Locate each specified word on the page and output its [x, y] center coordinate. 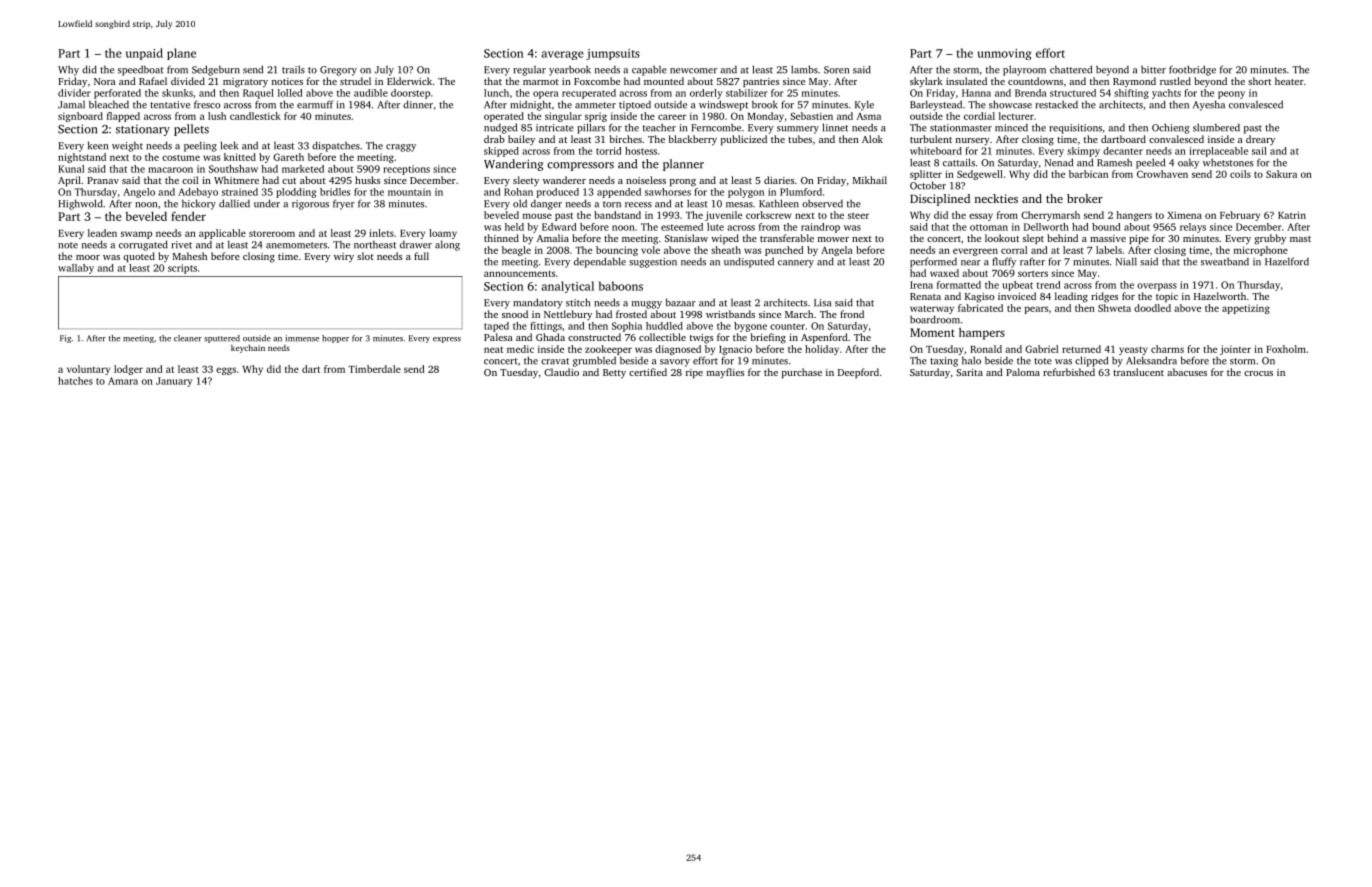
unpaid [144, 54]
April [69, 181]
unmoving [1004, 54]
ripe [694, 374]
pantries [761, 83]
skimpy [1083, 152]
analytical [568, 287]
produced [558, 193]
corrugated [143, 245]
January [174, 382]
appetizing [1246, 309]
